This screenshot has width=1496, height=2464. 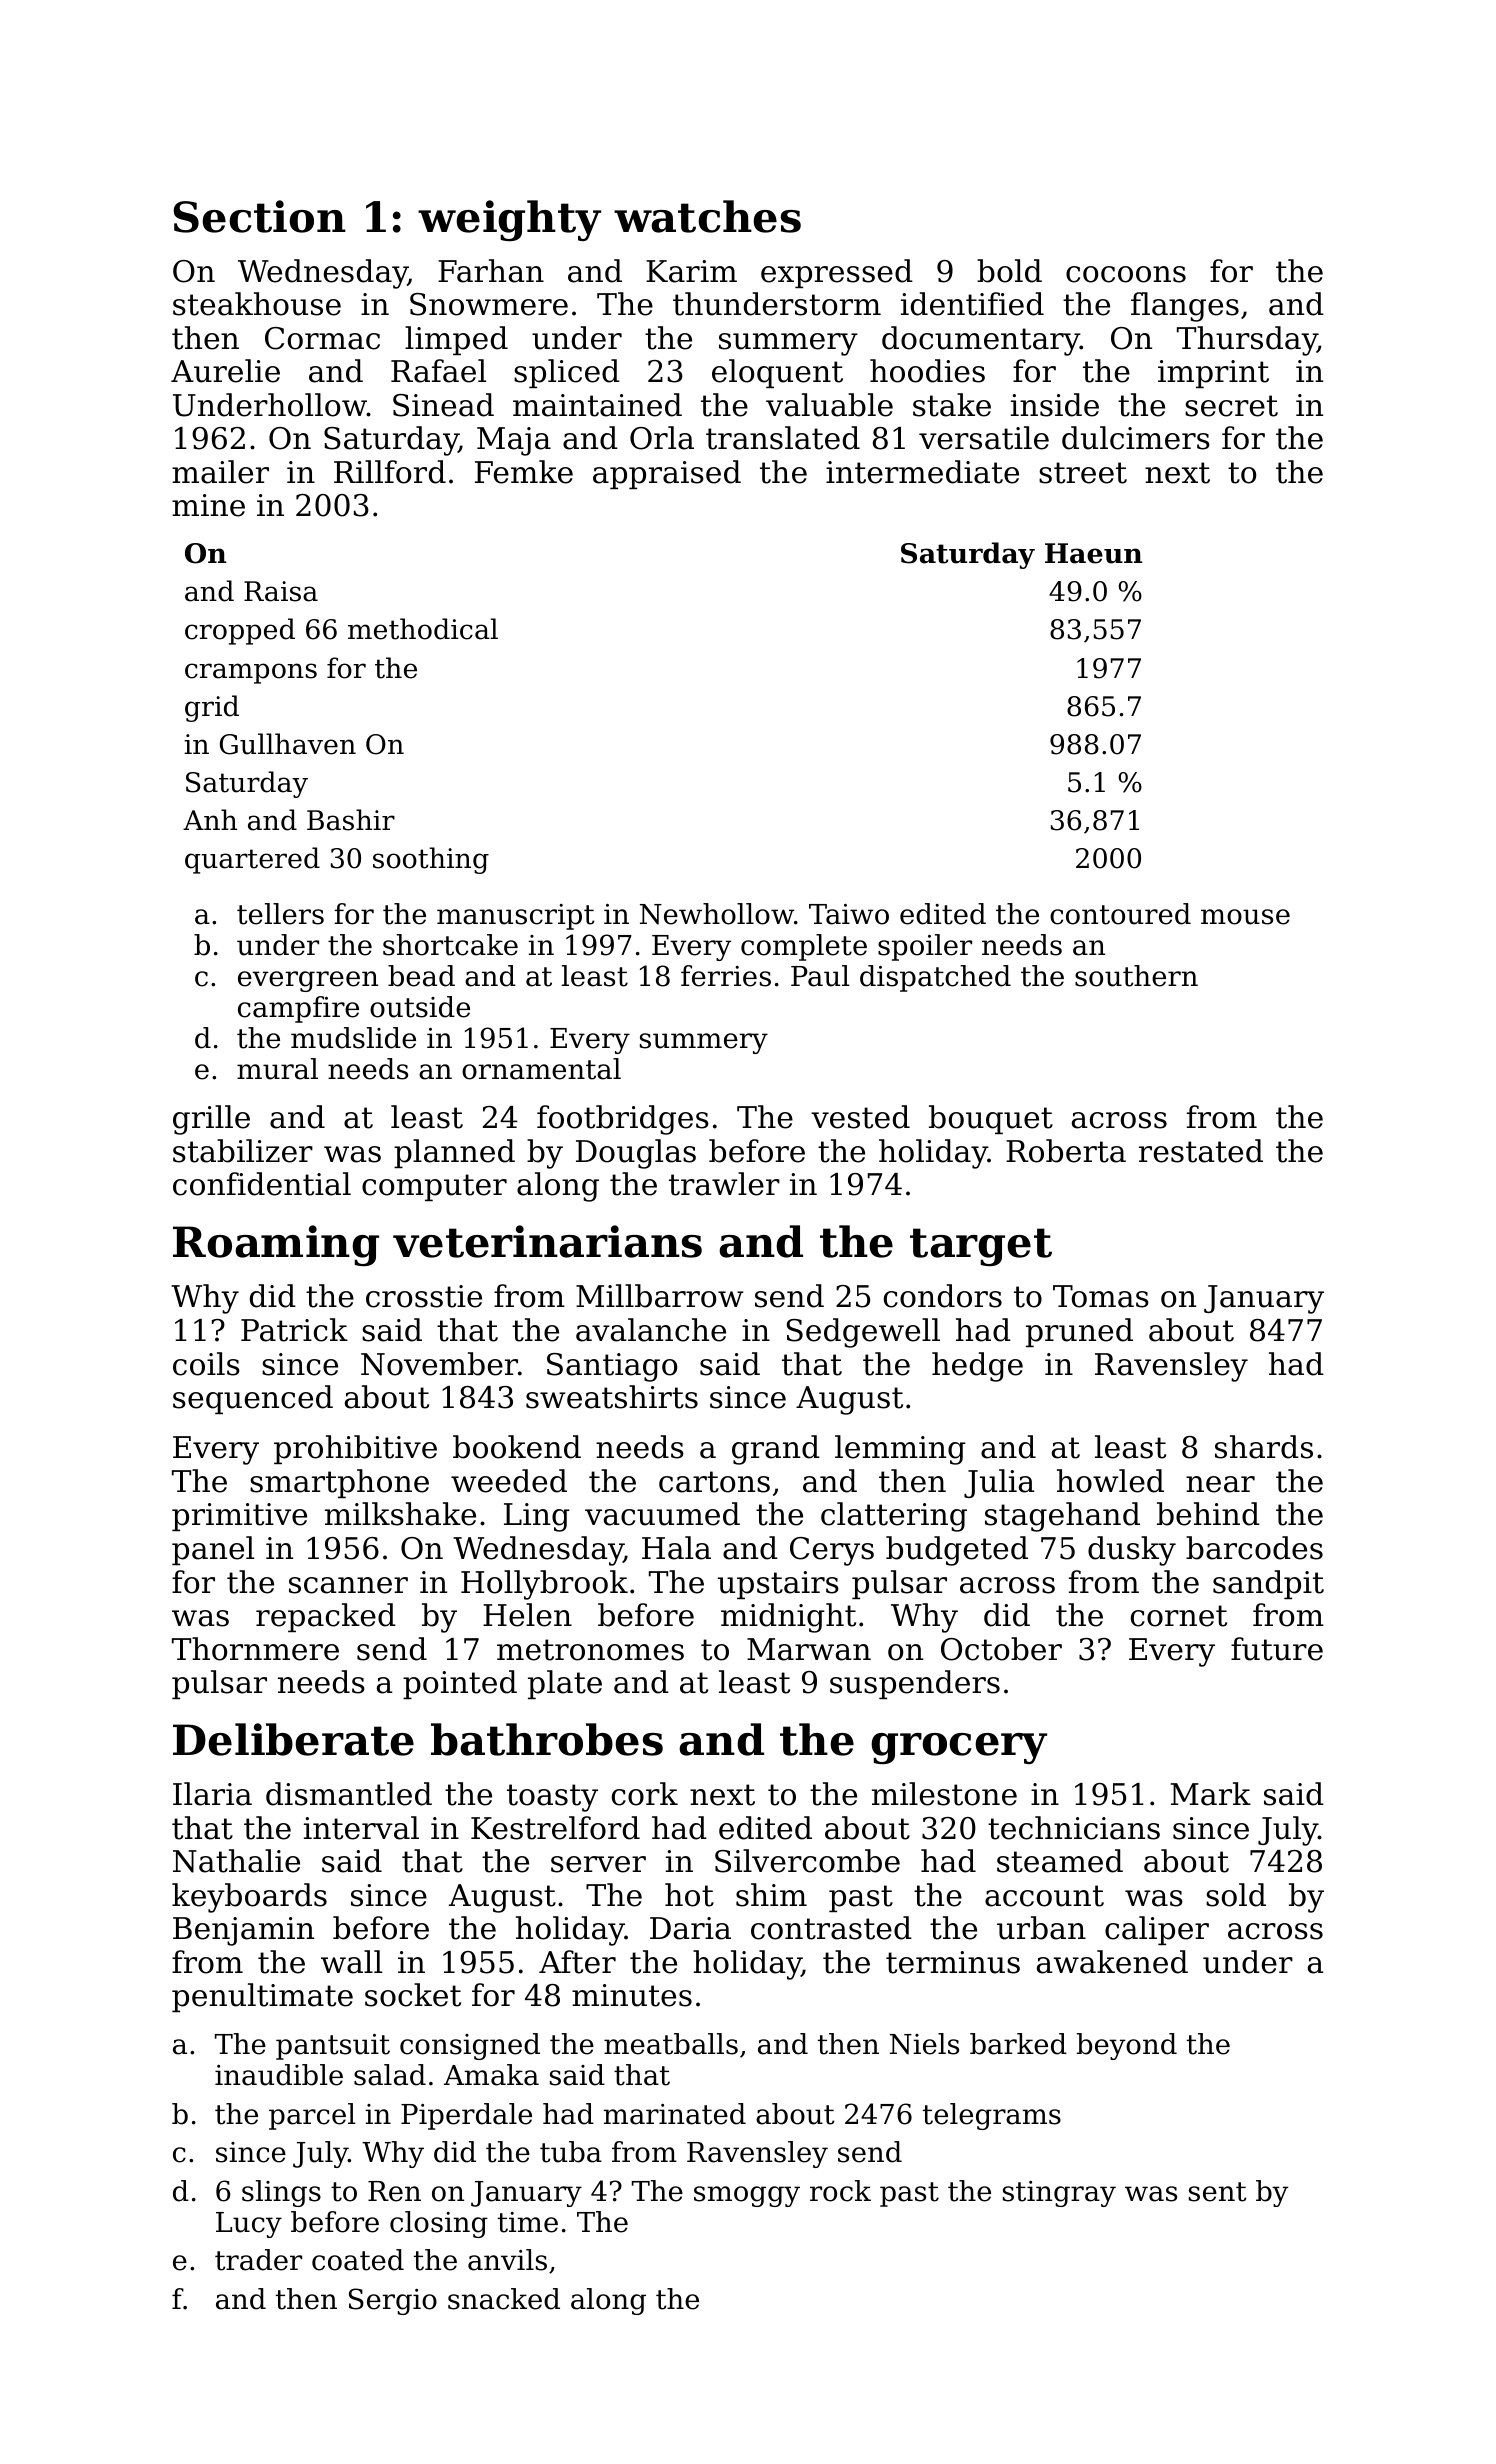 What do you see at coordinates (1264, 1447) in the screenshot?
I see `shards` at bounding box center [1264, 1447].
